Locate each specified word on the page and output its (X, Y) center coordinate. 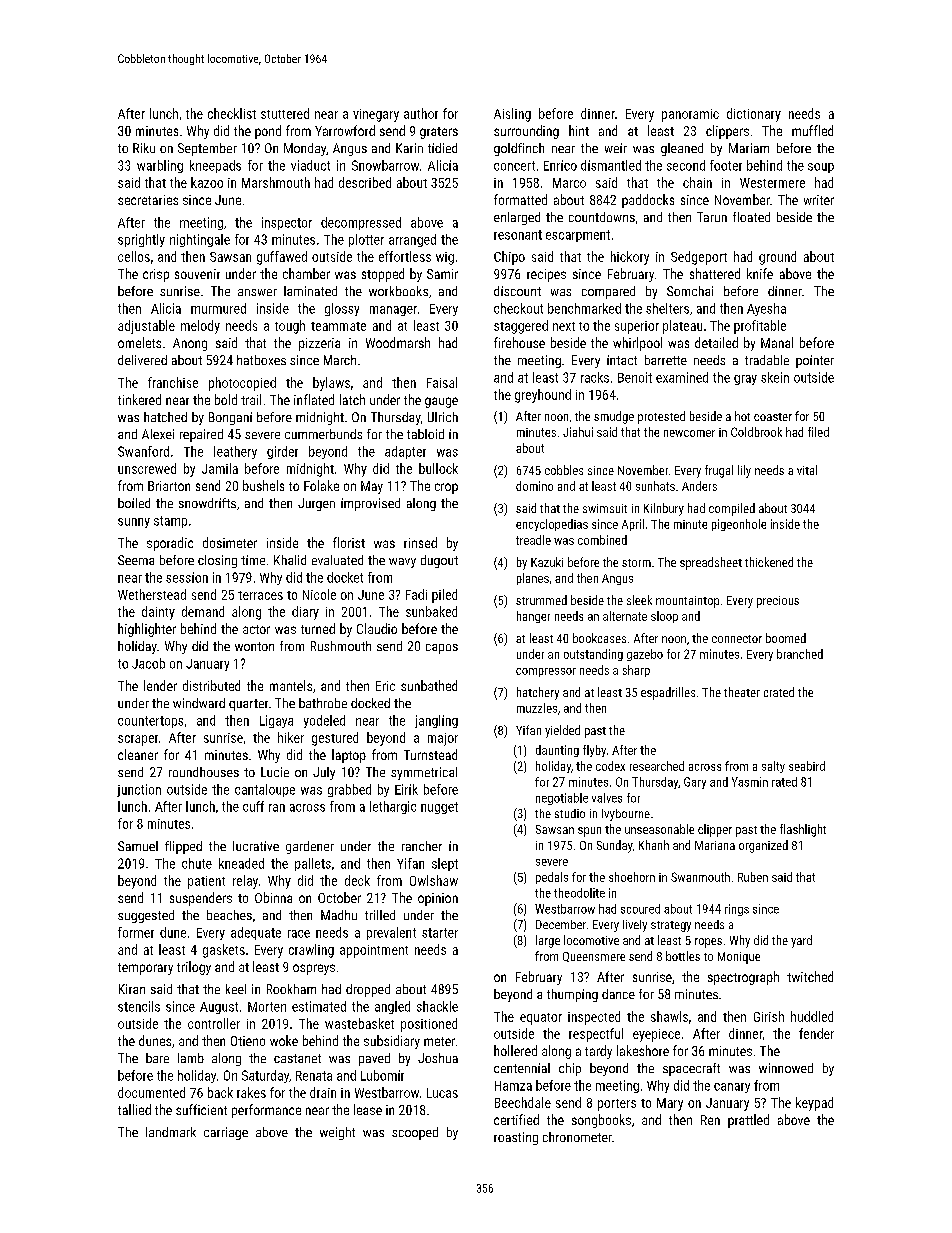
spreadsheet (711, 563)
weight (337, 1133)
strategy (671, 926)
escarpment (578, 236)
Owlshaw (434, 880)
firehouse (519, 342)
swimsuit (605, 508)
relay (245, 882)
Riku (144, 148)
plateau (682, 327)
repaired (201, 435)
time (253, 560)
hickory (630, 258)
